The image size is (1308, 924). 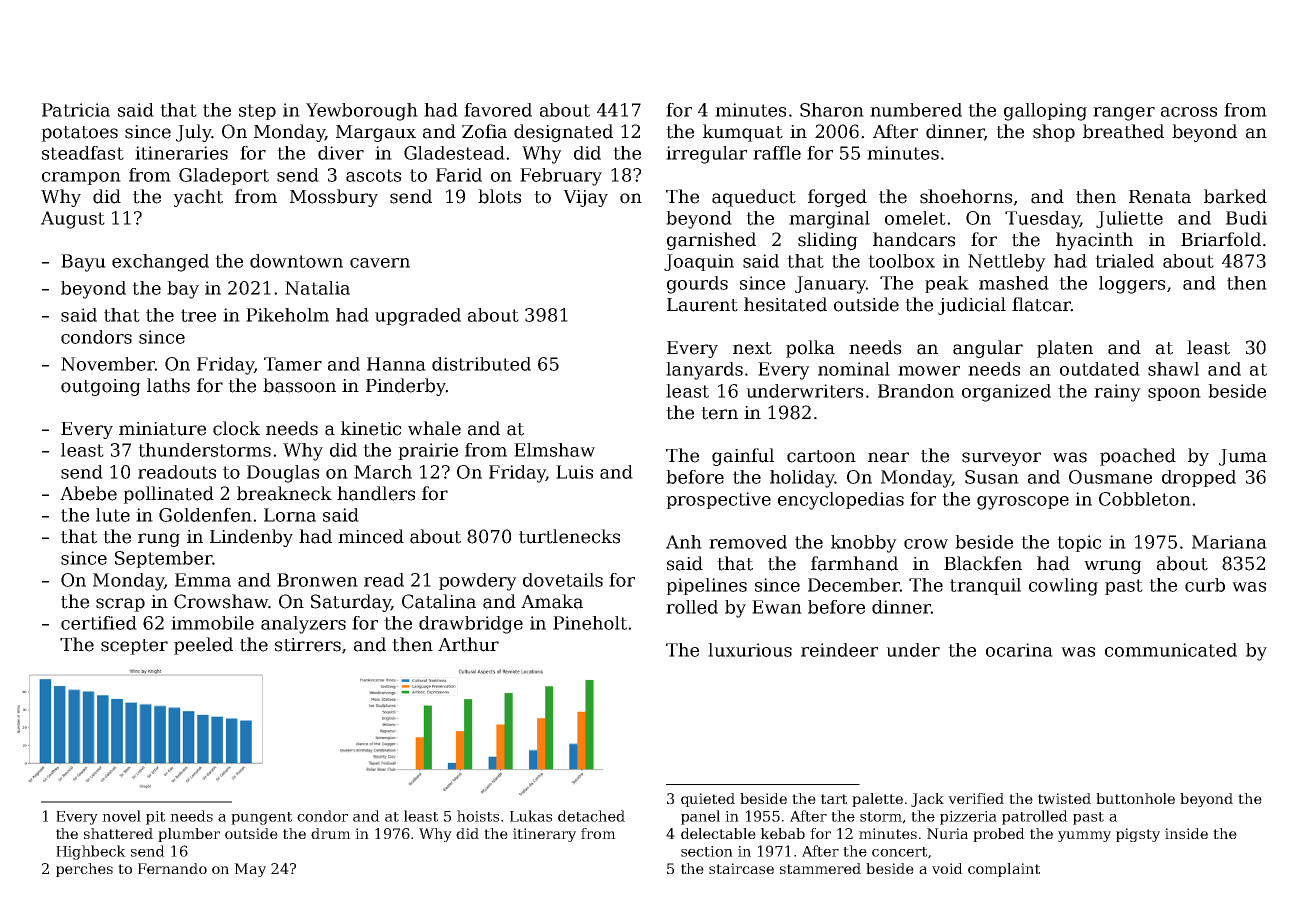 What do you see at coordinates (839, 650) in the screenshot?
I see `reindeer` at bounding box center [839, 650].
